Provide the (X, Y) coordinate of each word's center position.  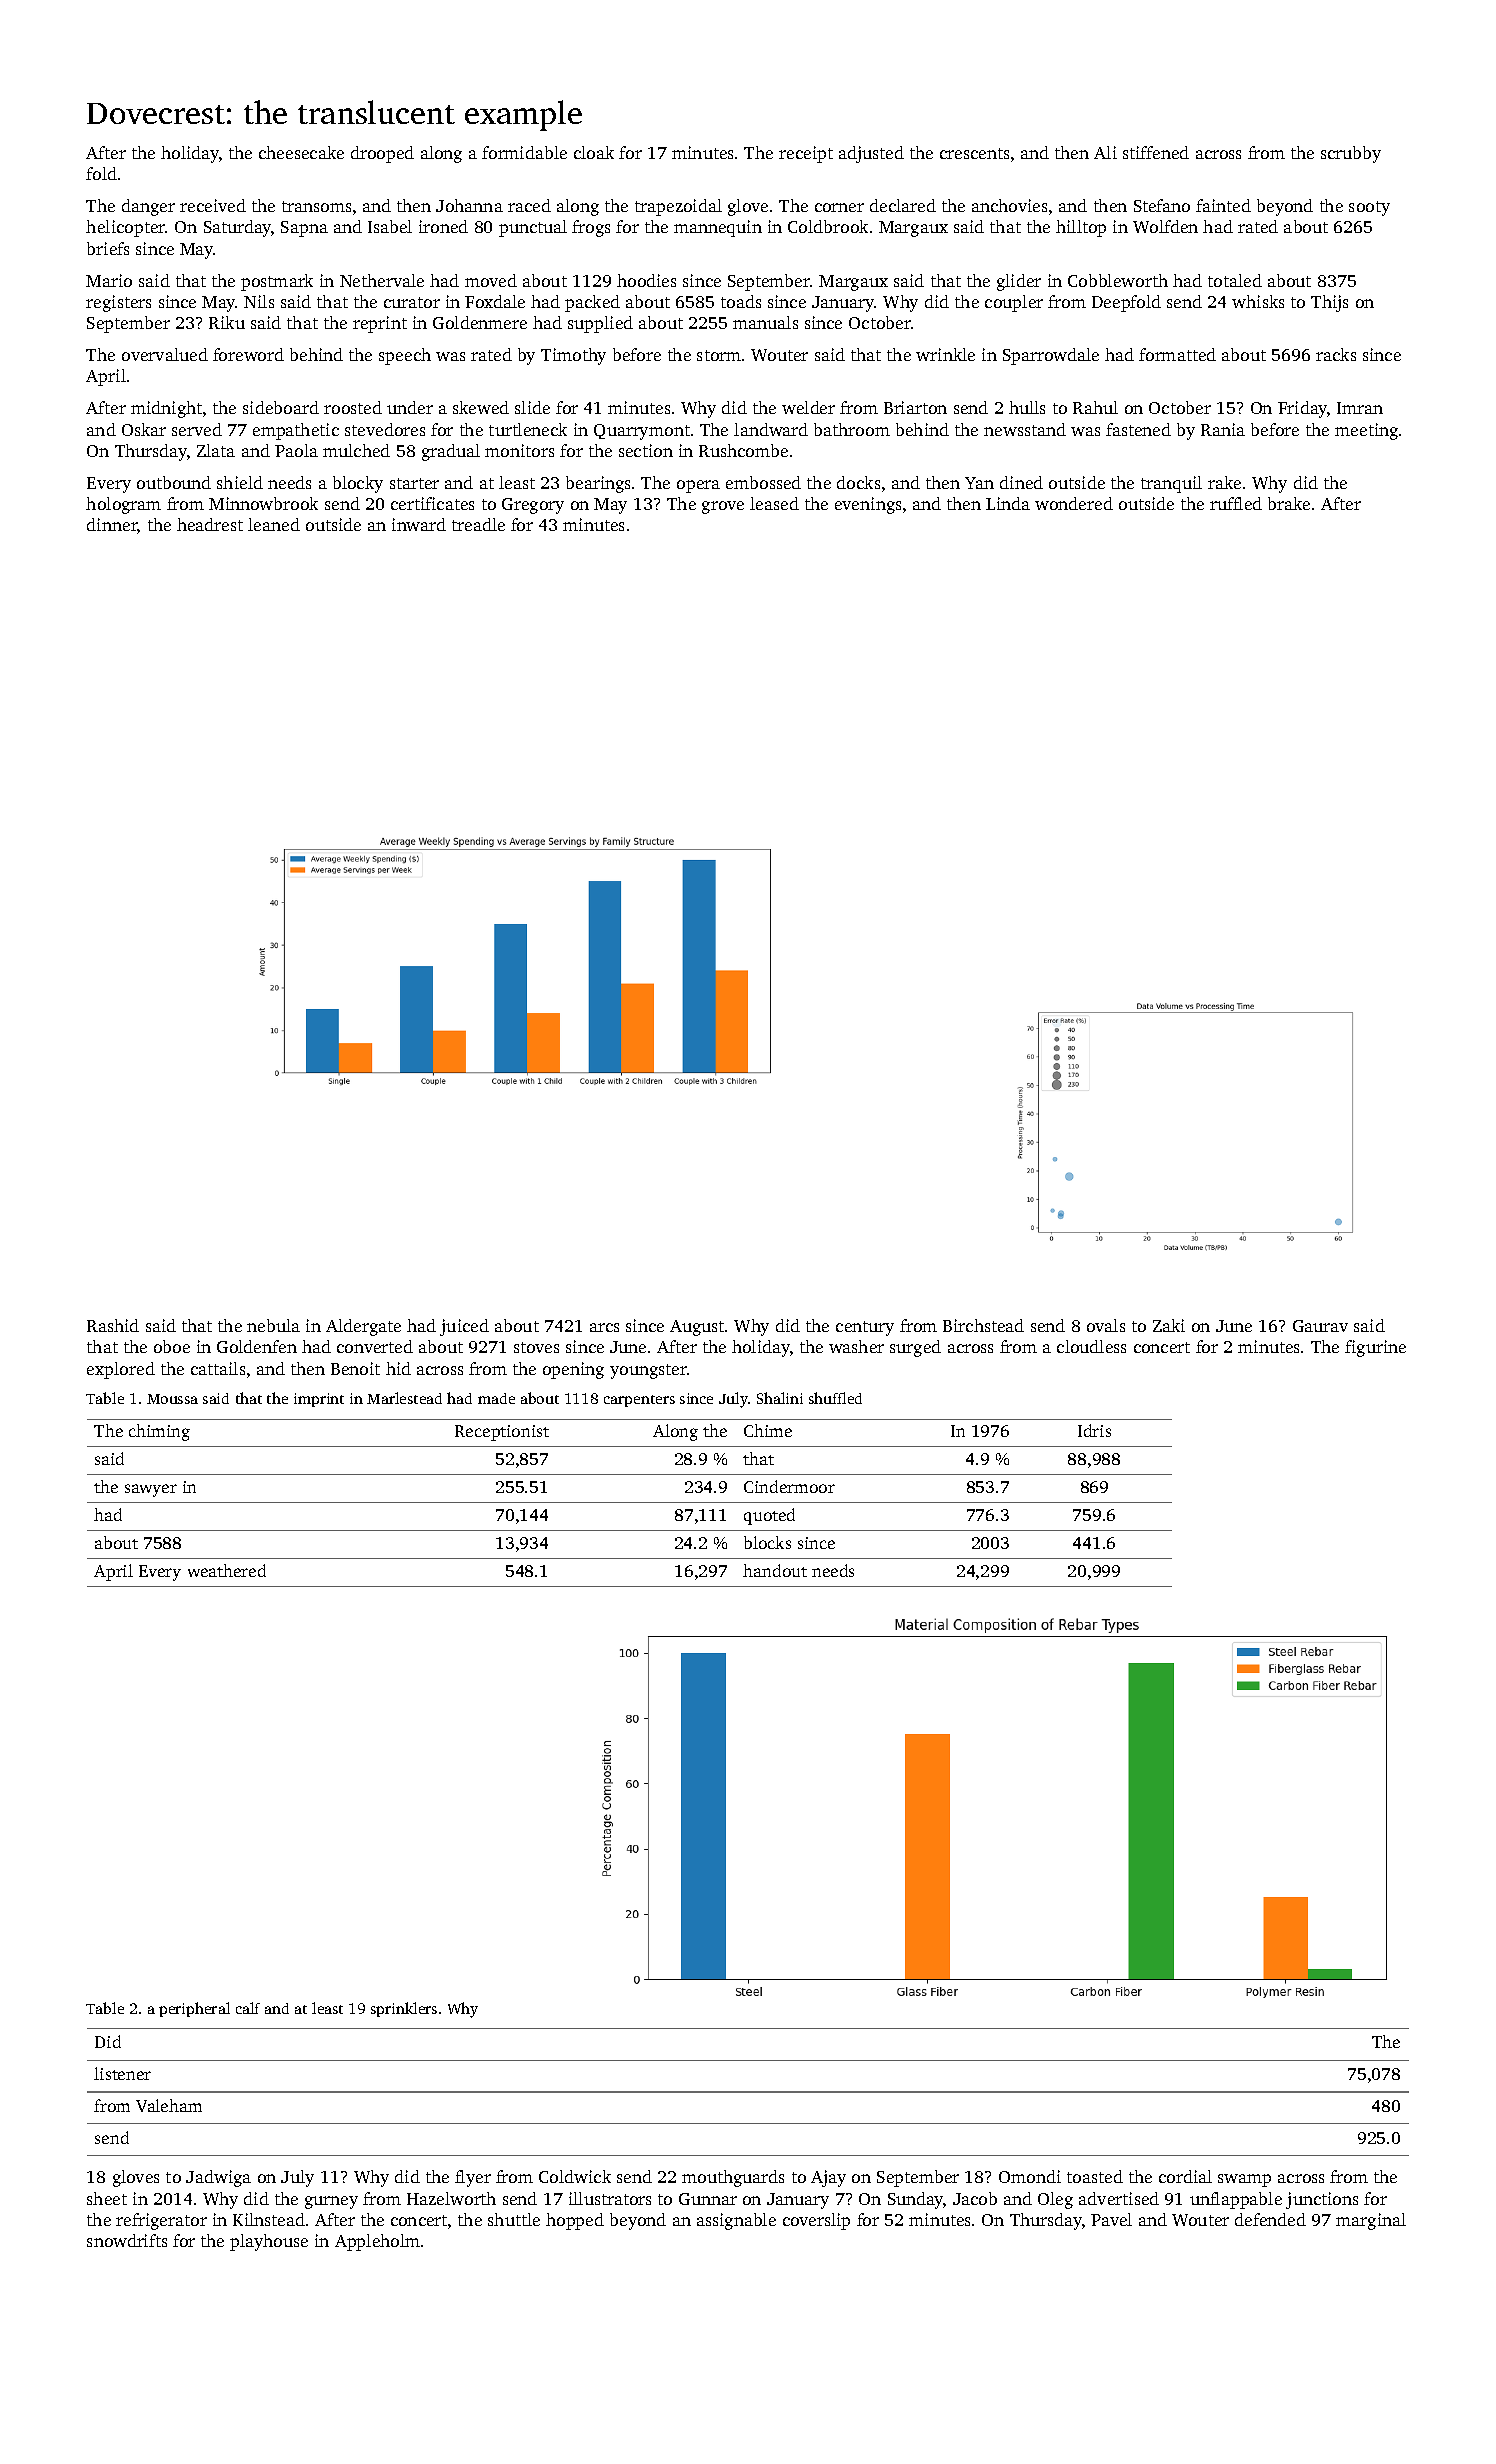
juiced (464, 1327)
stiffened (1156, 152)
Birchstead (983, 1325)
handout (775, 1570)
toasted (1095, 2176)
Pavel (1111, 2219)
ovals (1106, 1325)
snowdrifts (127, 2240)
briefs (108, 248)
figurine (1375, 1348)
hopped (575, 2221)
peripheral (194, 2009)
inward (419, 524)
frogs (591, 228)
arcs (604, 1327)
